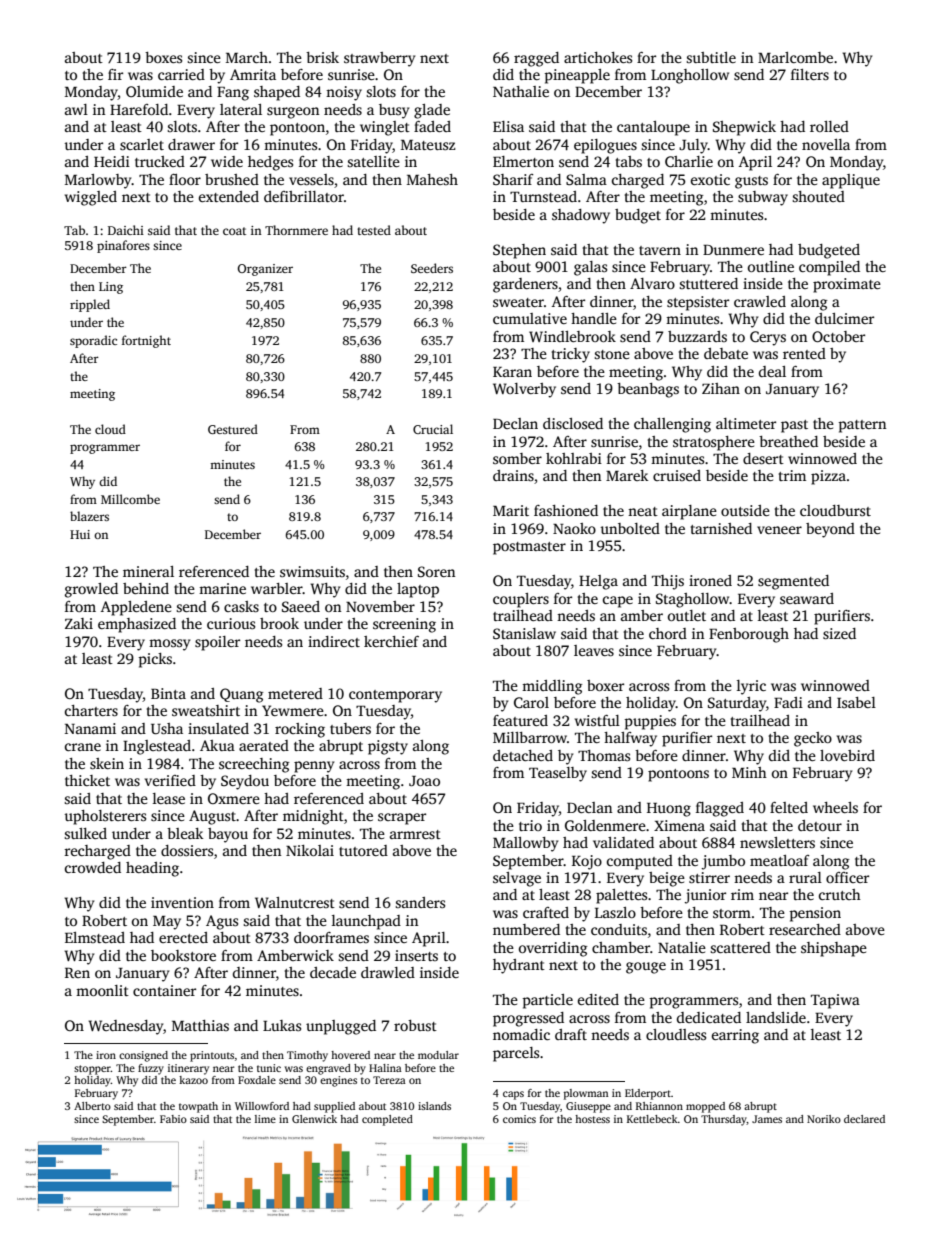 The width and height of the image is (952, 1233). Describe the element at coordinates (795, 57) in the image. I see `Marlcombe` at that location.
